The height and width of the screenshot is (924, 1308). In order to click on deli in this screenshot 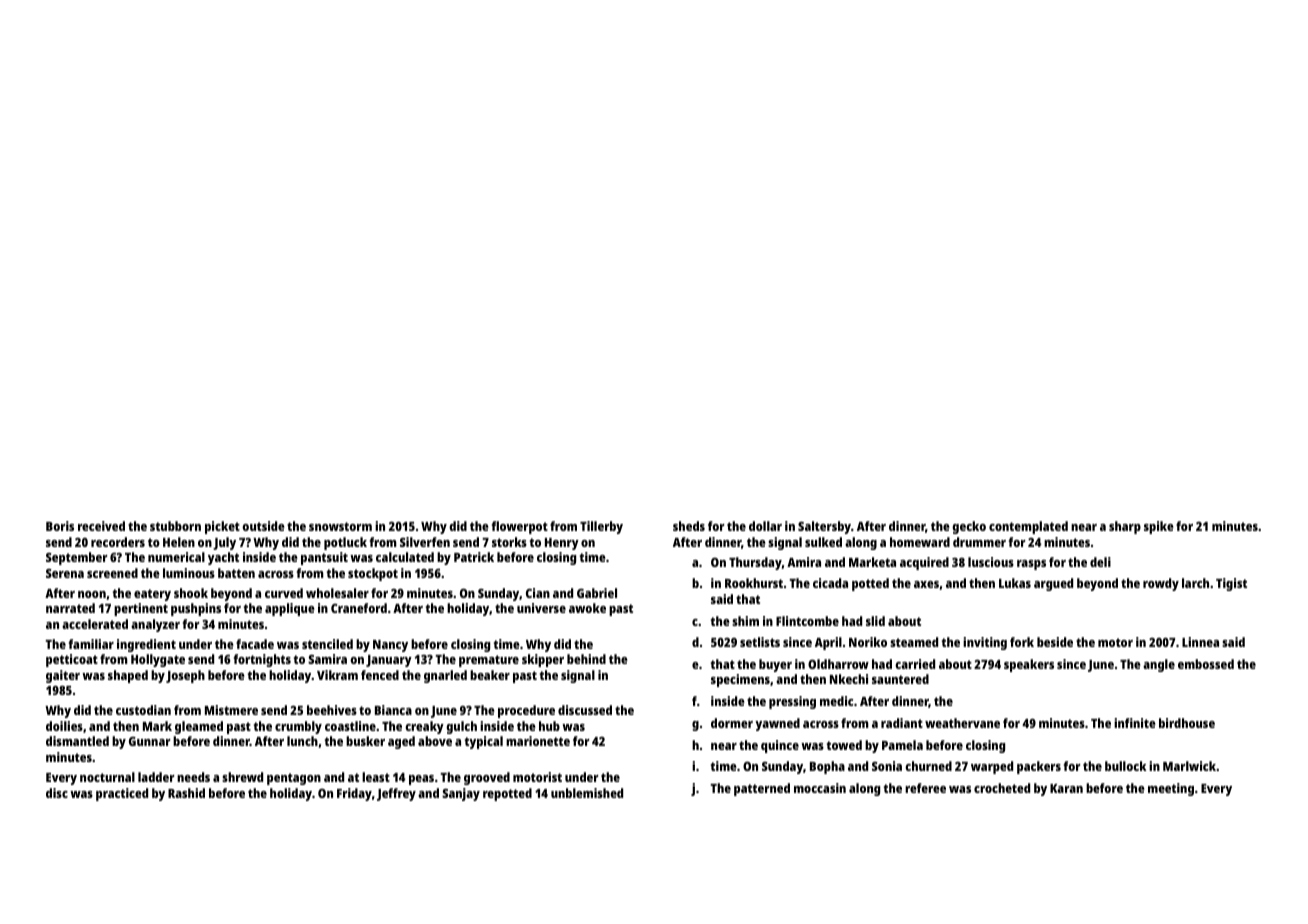, I will do `click(1100, 562)`.
